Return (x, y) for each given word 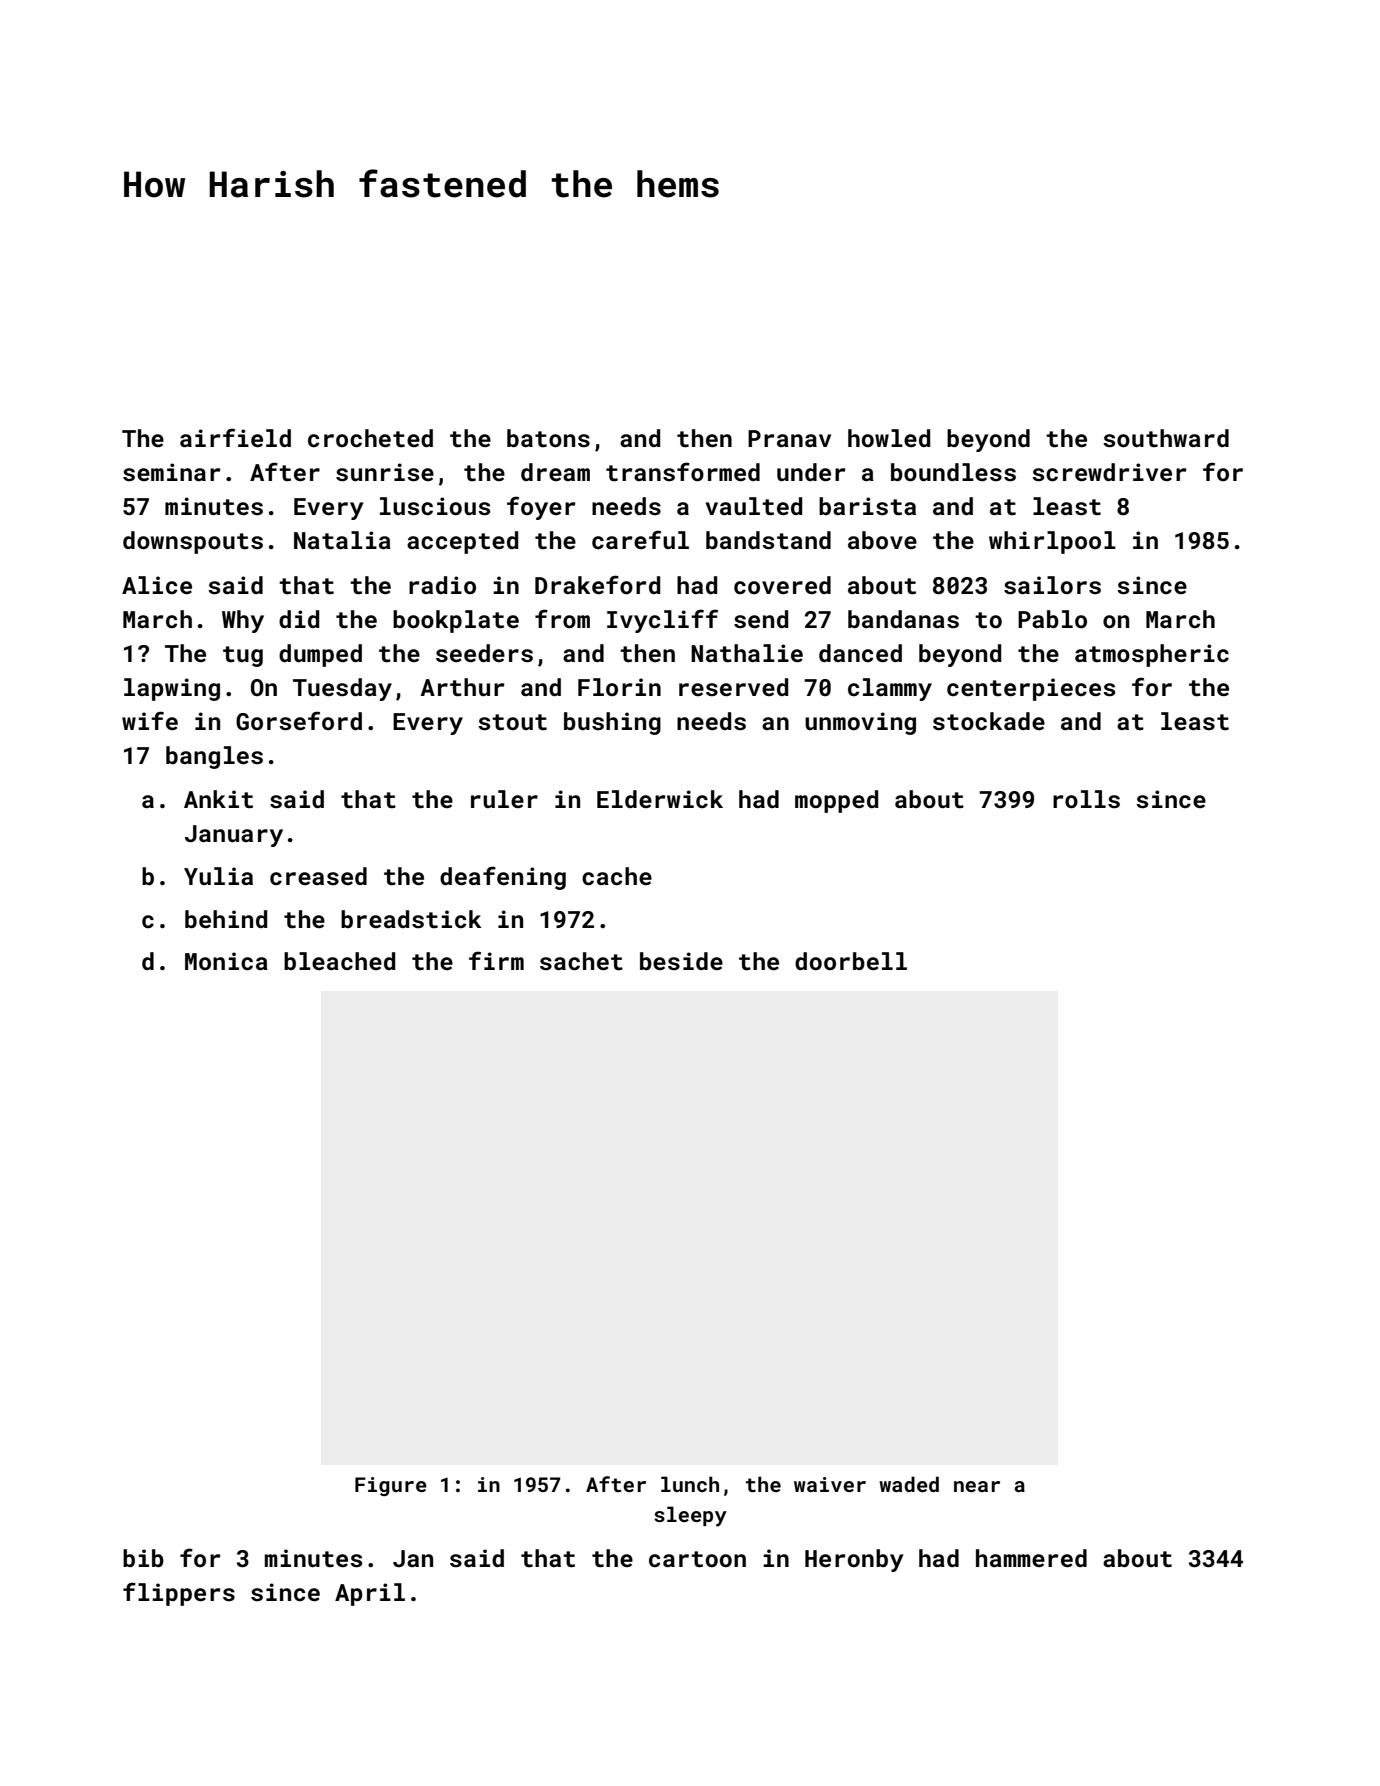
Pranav (789, 438)
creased (318, 876)
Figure (391, 1486)
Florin (619, 687)
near (977, 1486)
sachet (581, 961)
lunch (690, 1484)
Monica (226, 961)
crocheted (370, 438)
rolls (1086, 799)
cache (617, 876)
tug (243, 656)
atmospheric (1152, 655)
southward (1166, 438)
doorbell (851, 961)
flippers (179, 1594)
